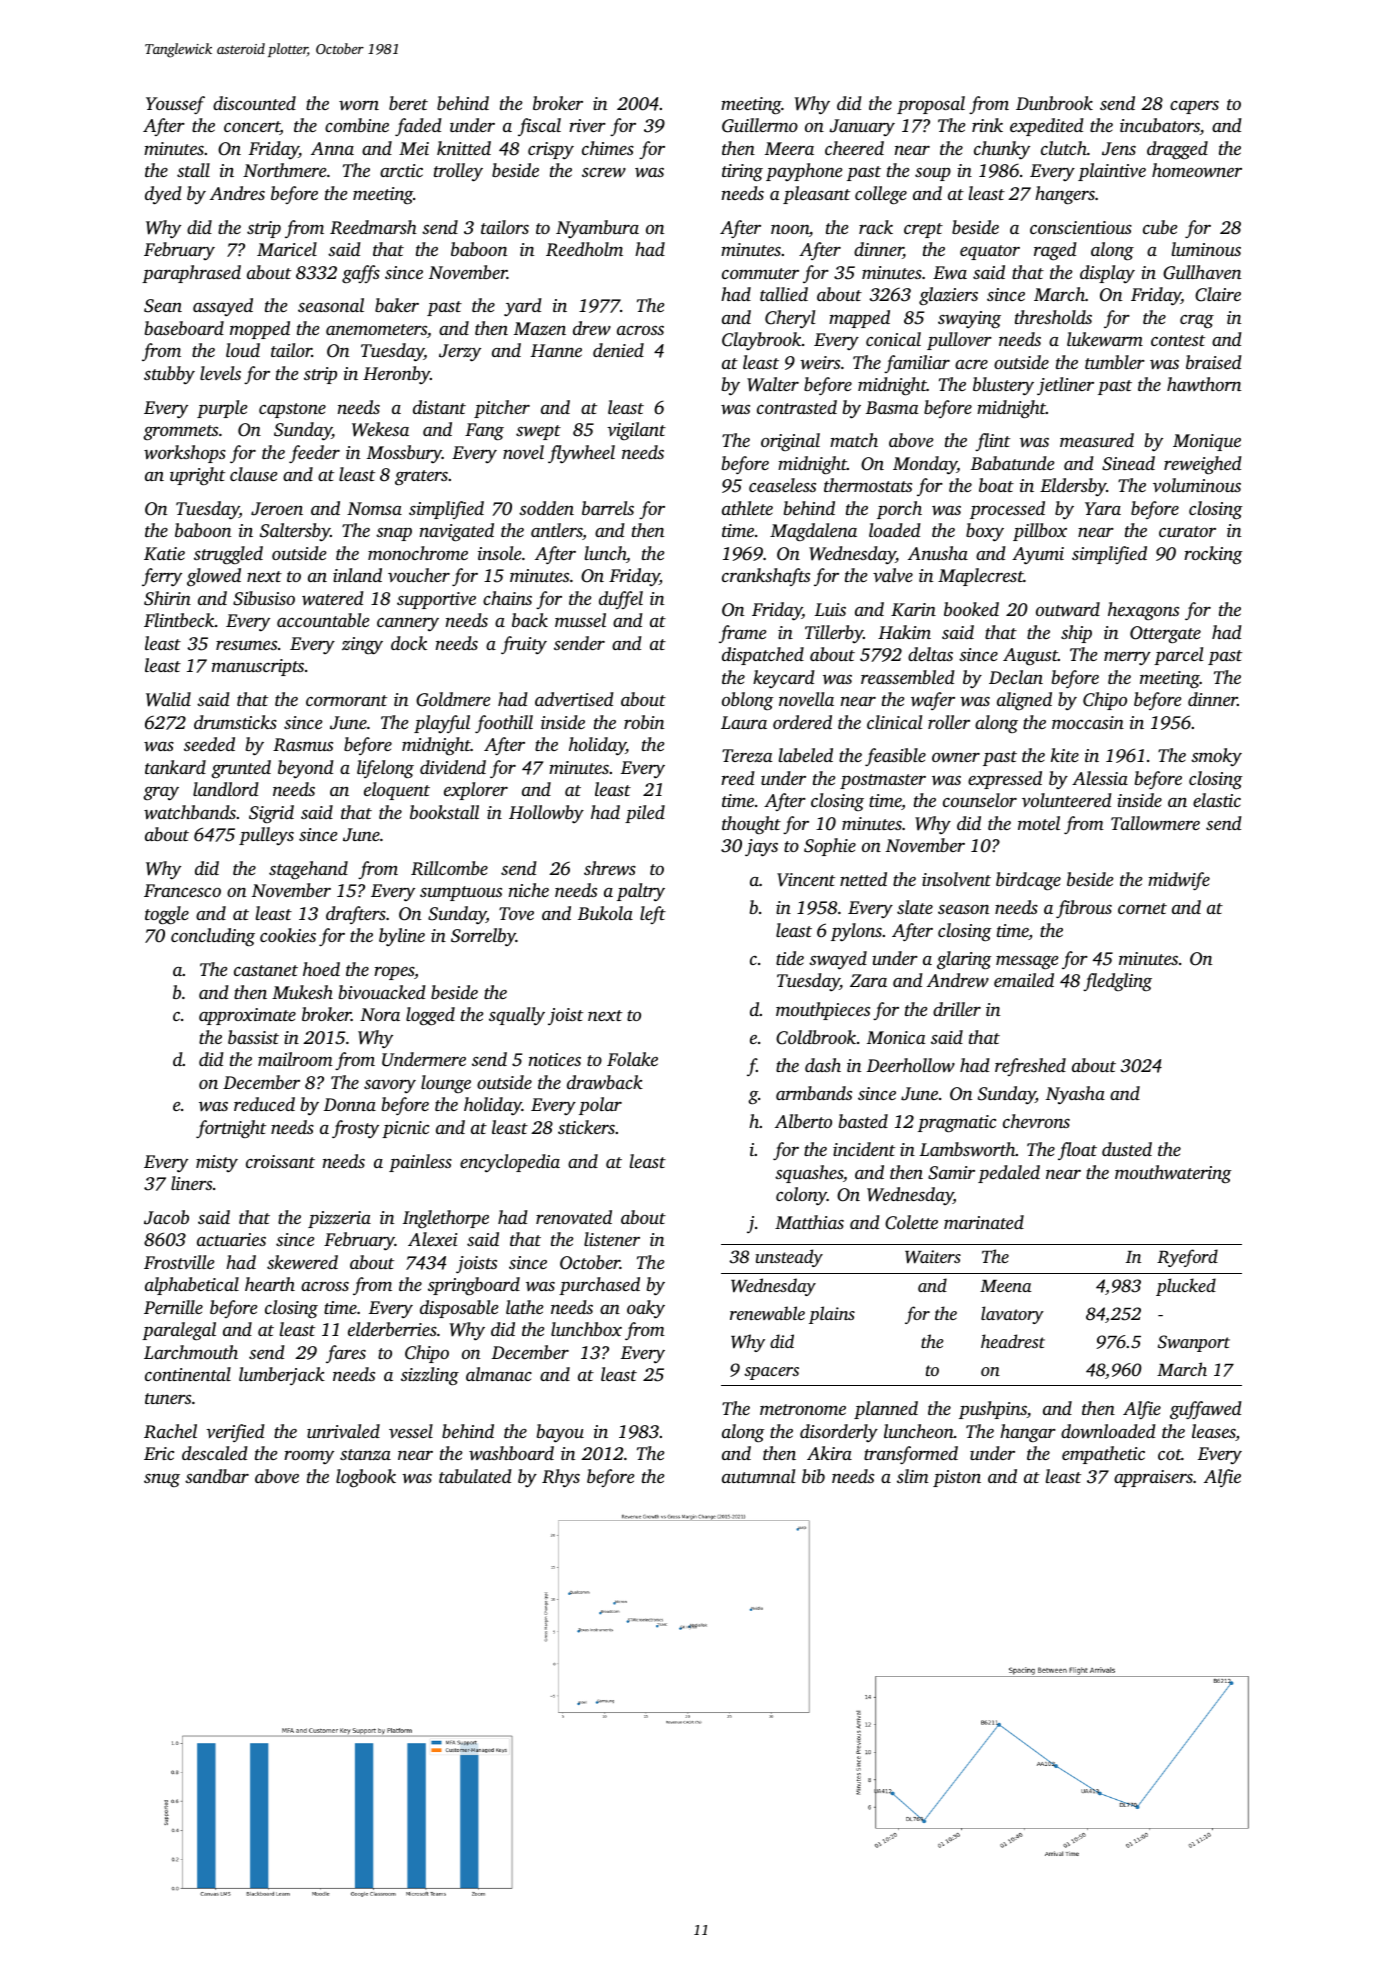 This page has height=1969, width=1386. Describe the element at coordinates (636, 431) in the page. I see `vigilant` at that location.
